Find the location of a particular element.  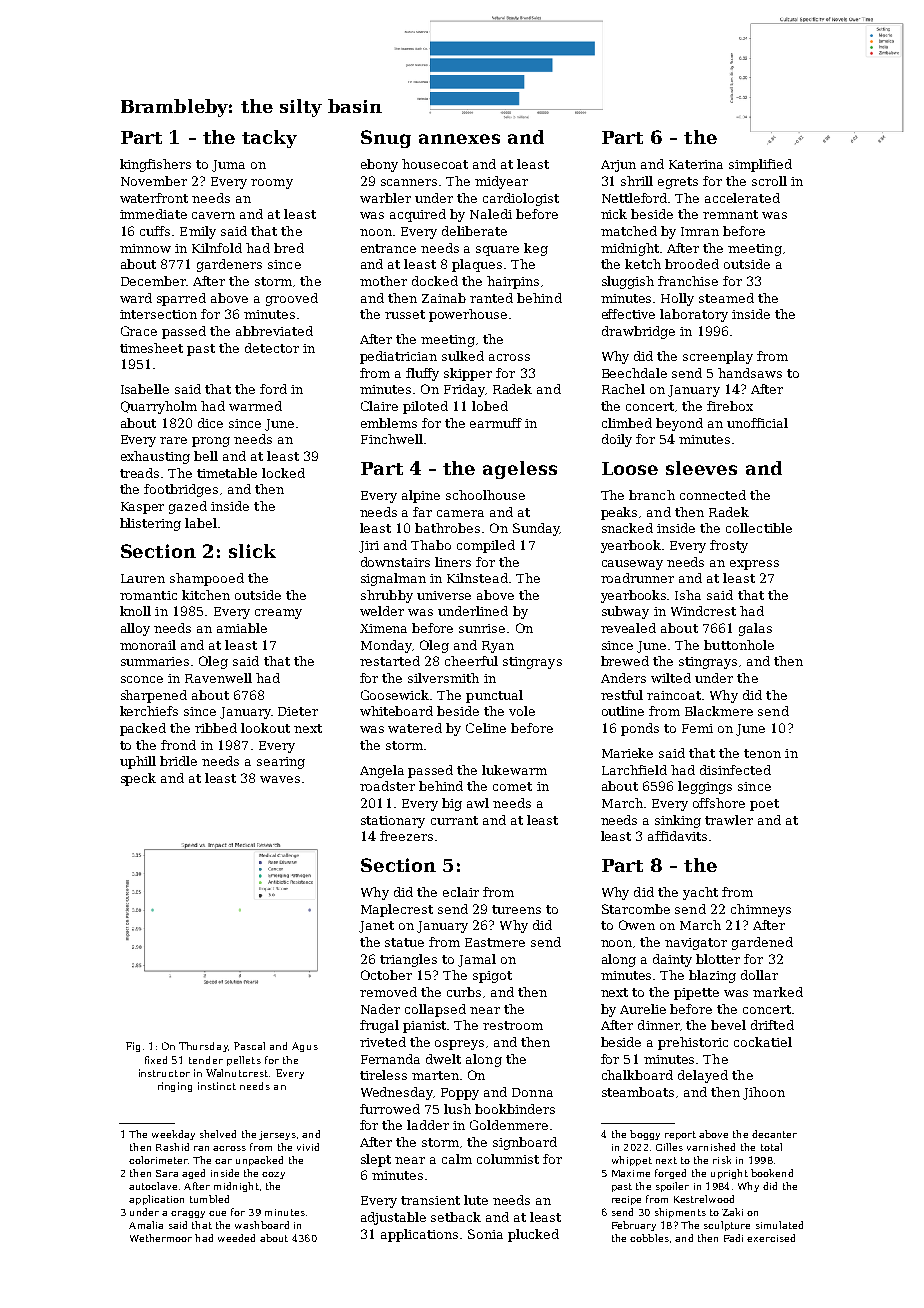

shelved is located at coordinates (218, 1134).
